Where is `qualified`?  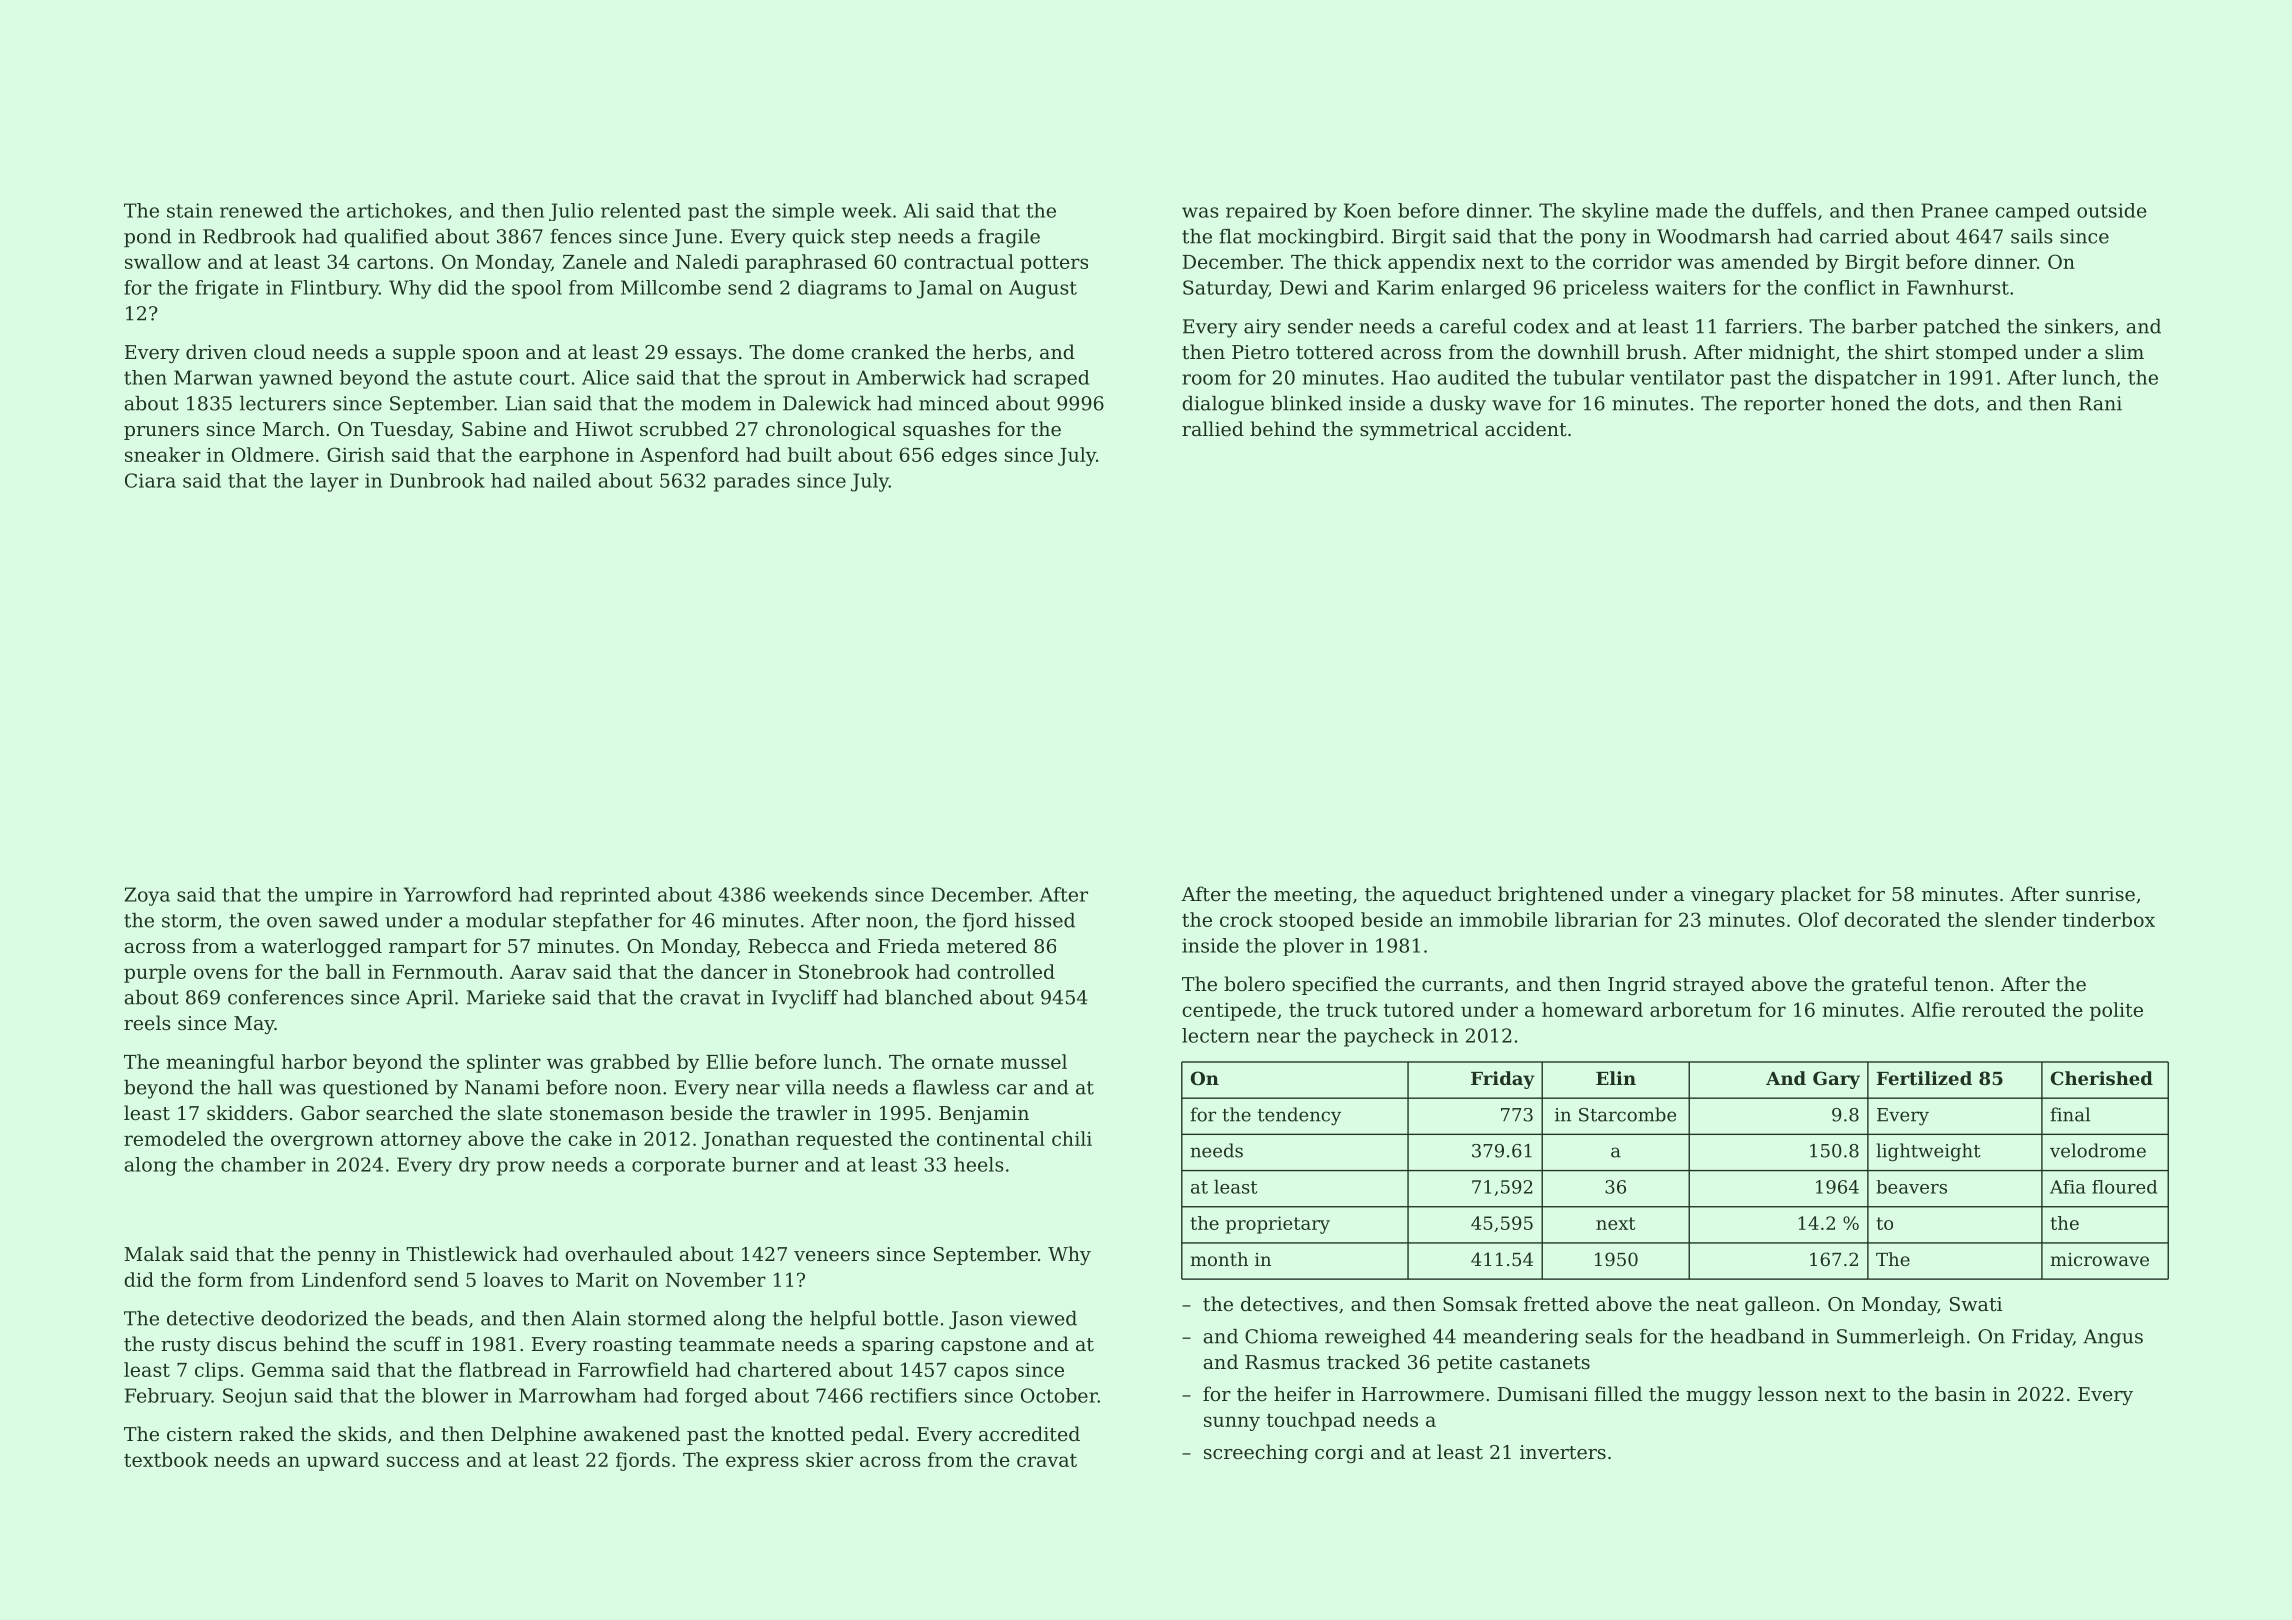
qualified is located at coordinates (386, 238).
